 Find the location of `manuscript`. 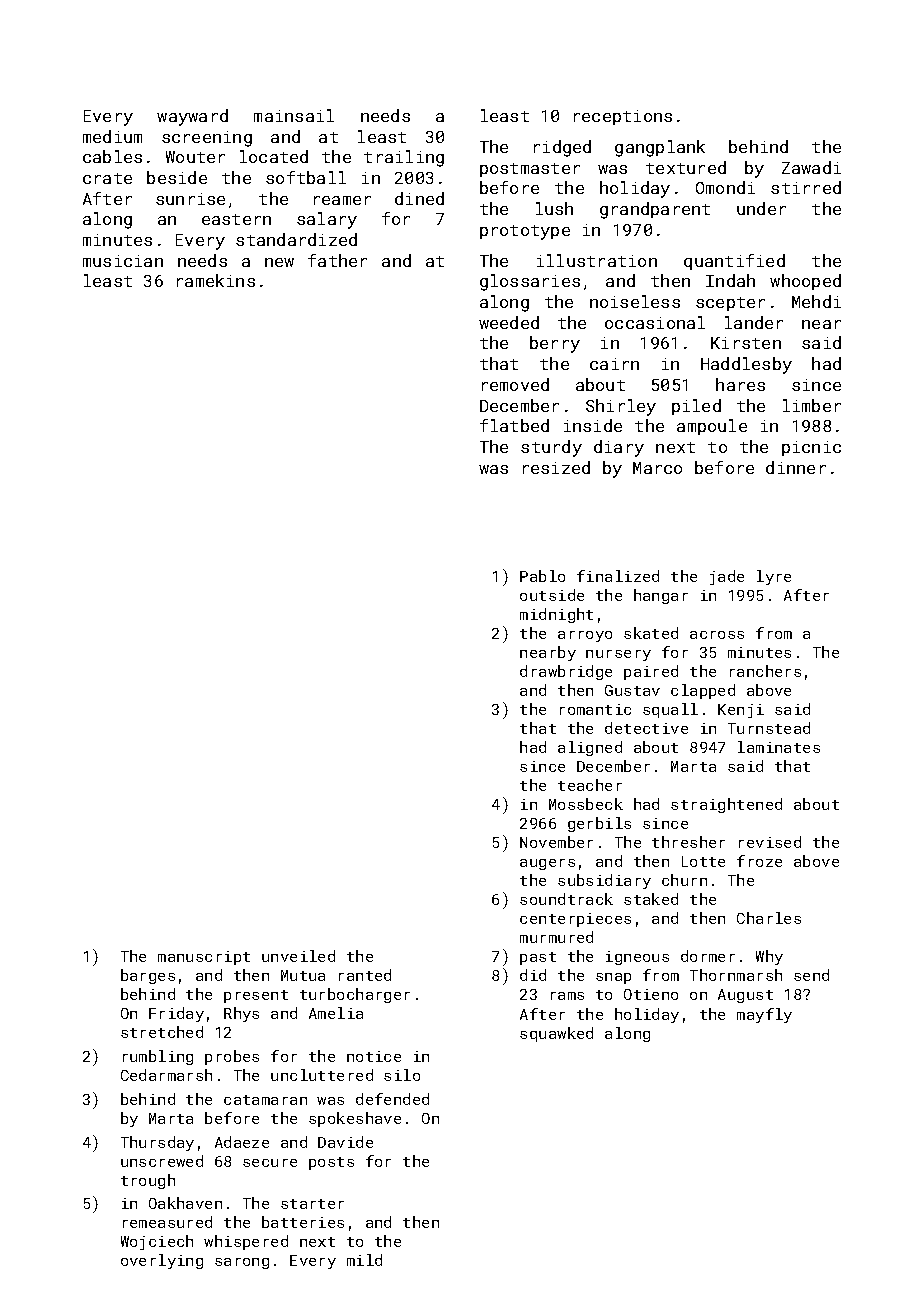

manuscript is located at coordinates (204, 958).
